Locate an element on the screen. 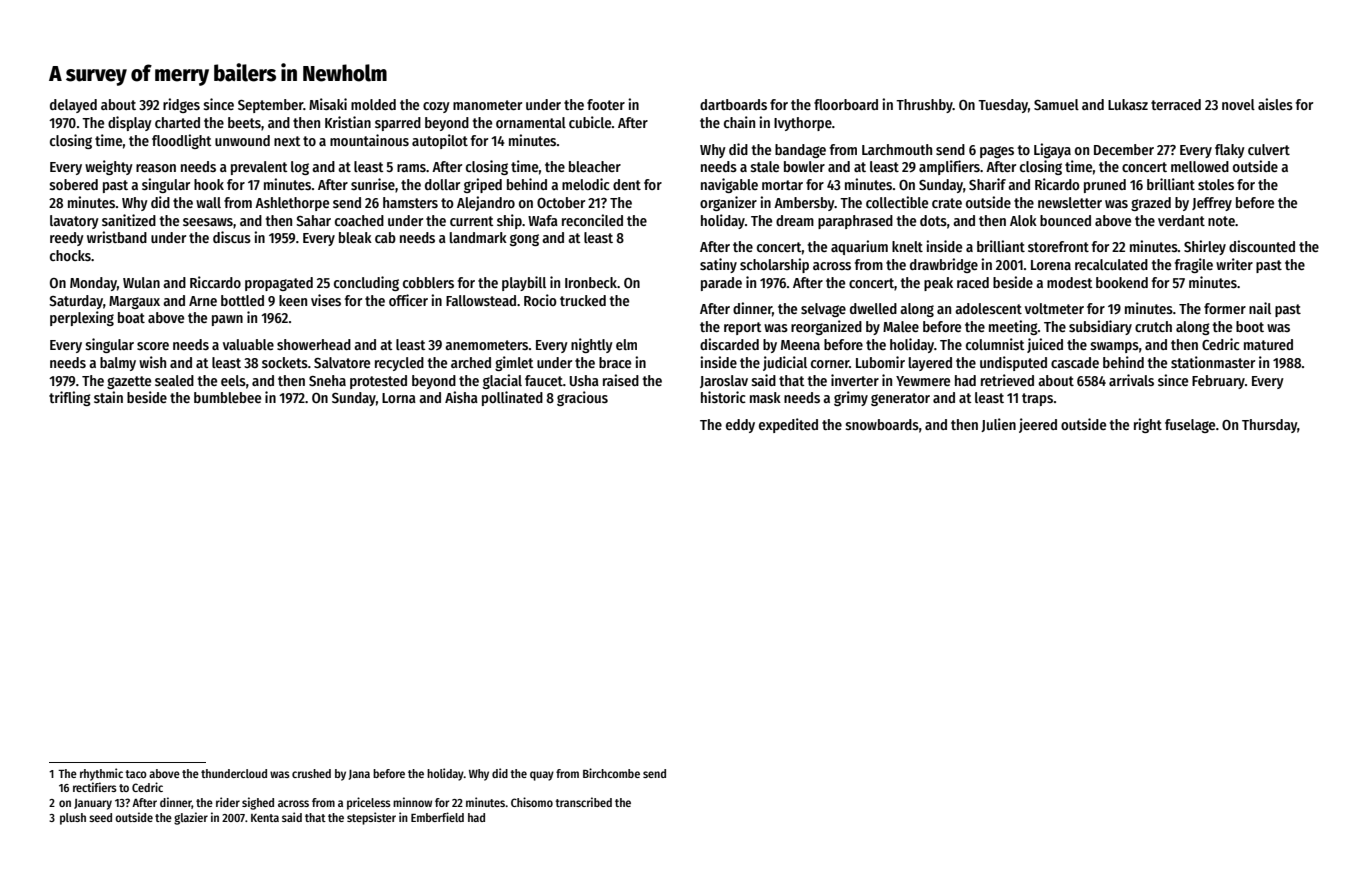  matured is located at coordinates (1268, 344).
